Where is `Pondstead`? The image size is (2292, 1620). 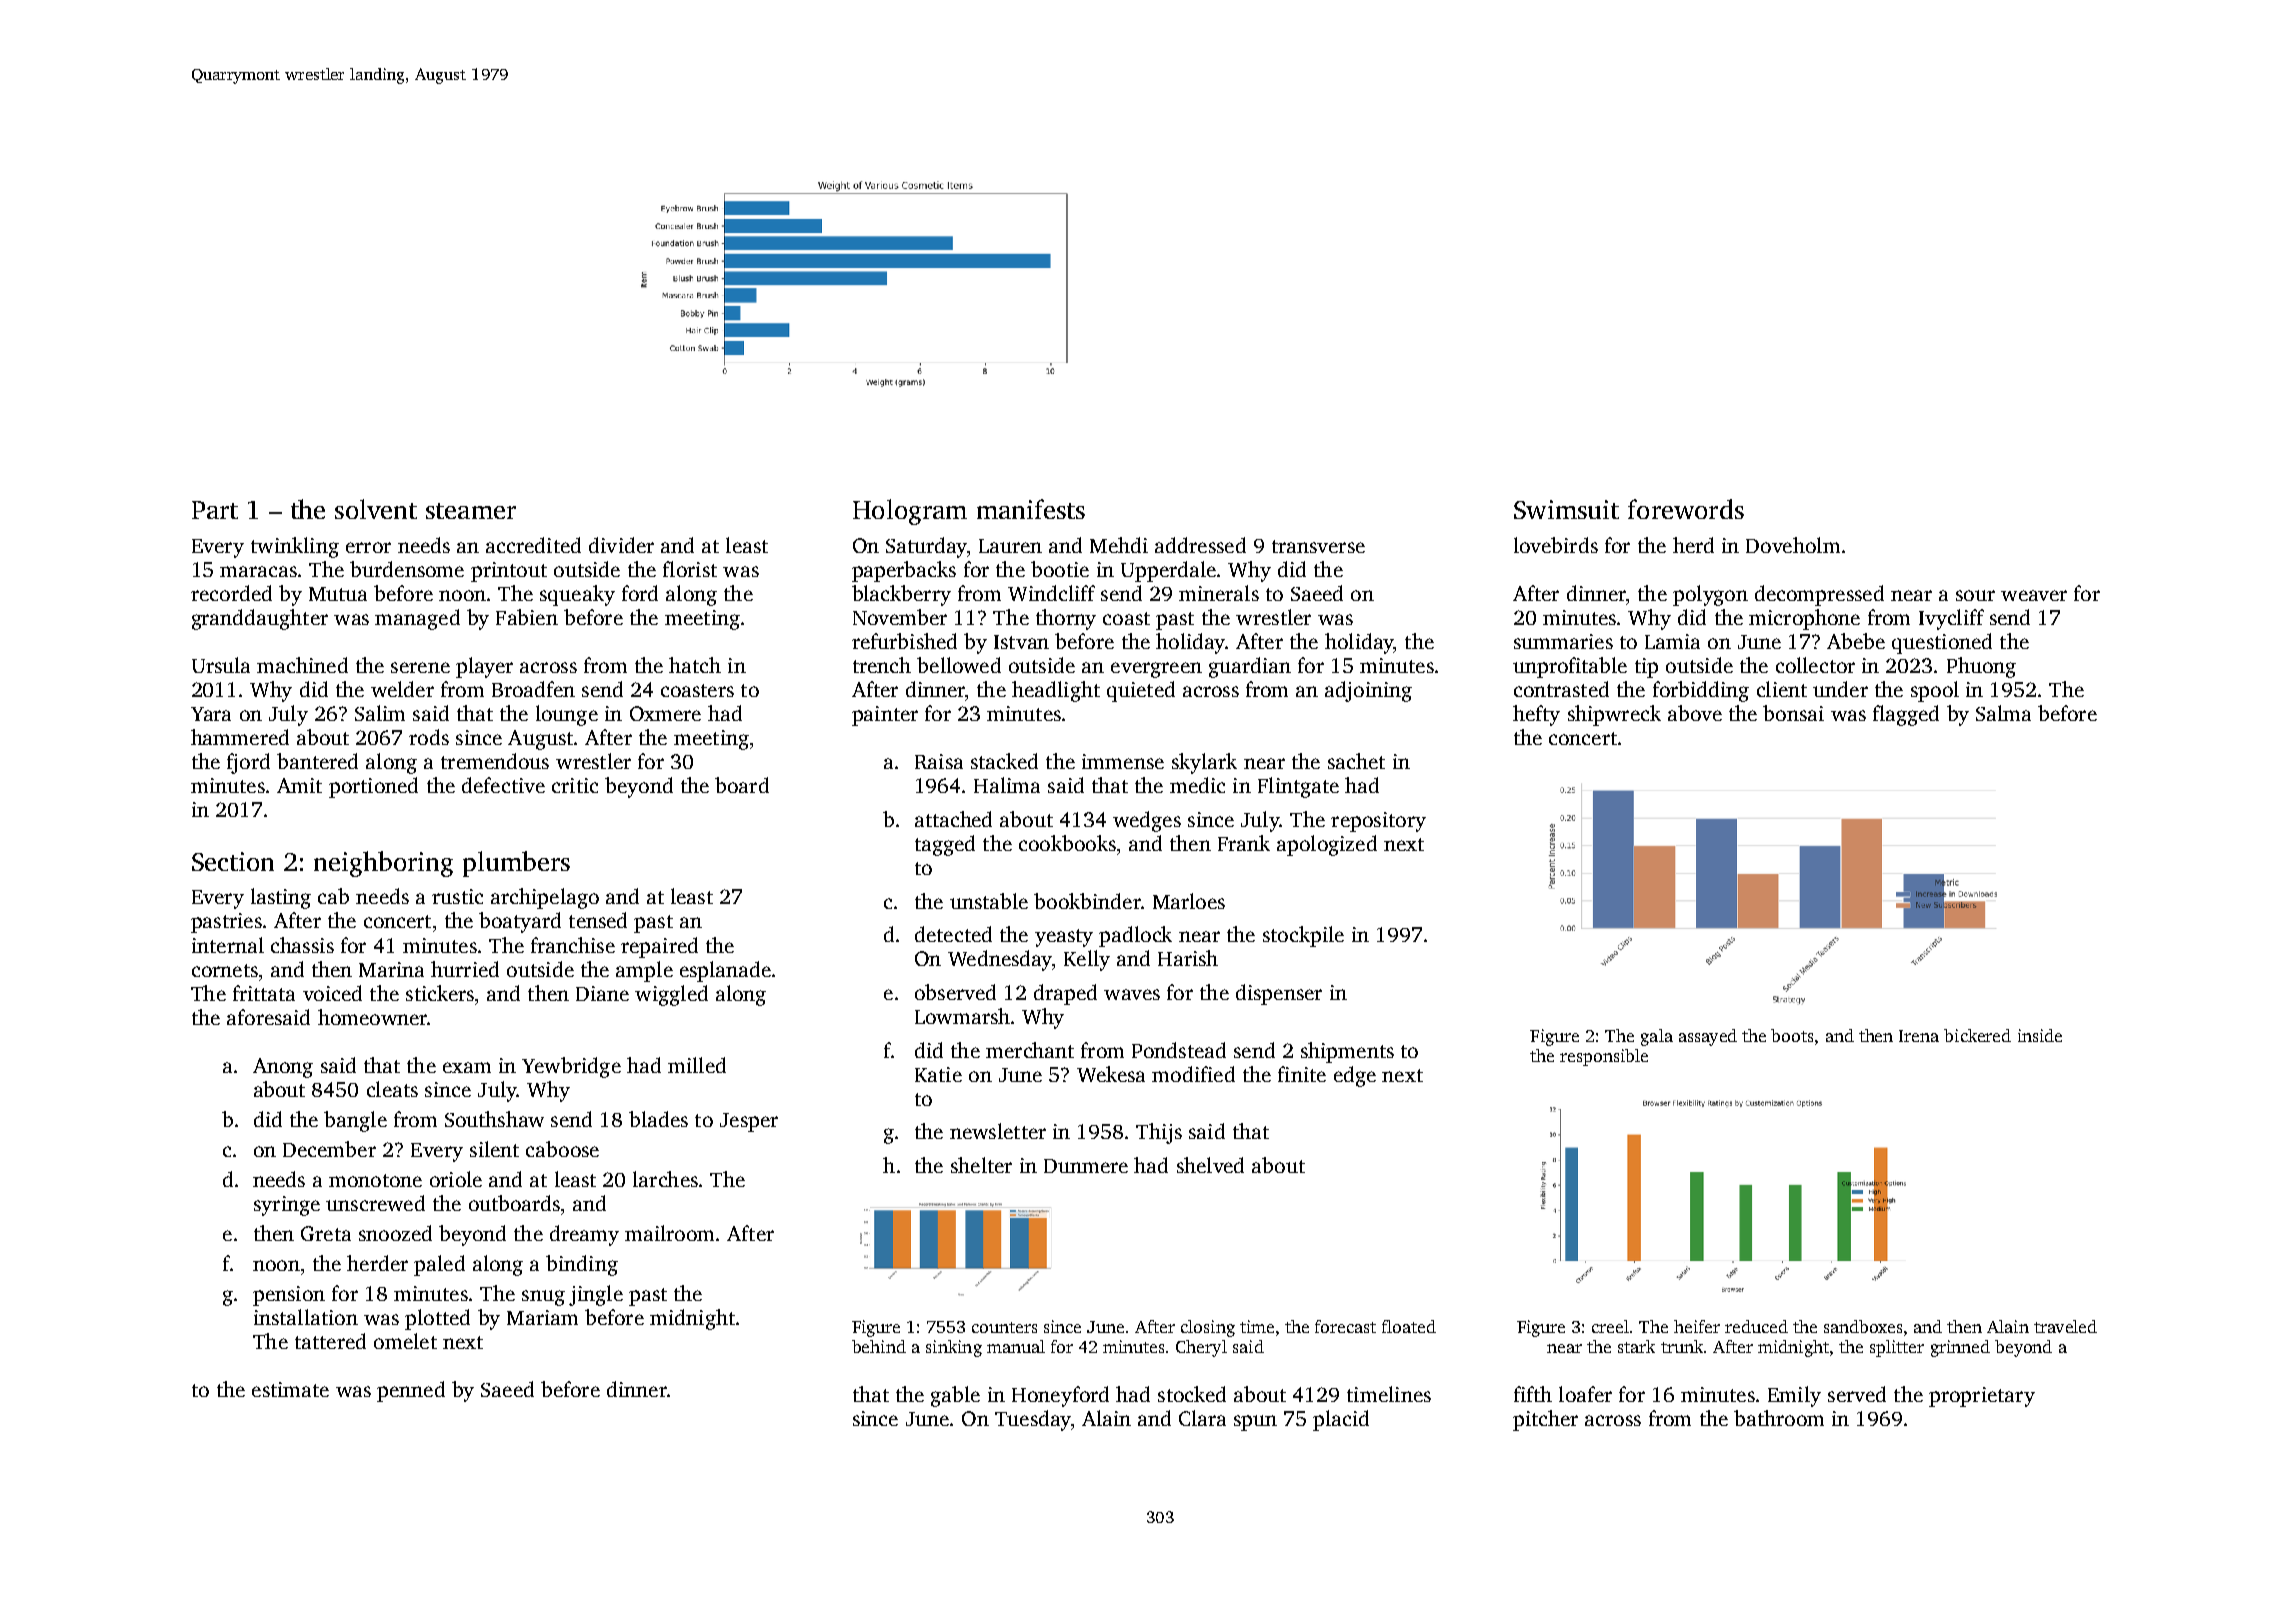 Pondstead is located at coordinates (1179, 1050).
